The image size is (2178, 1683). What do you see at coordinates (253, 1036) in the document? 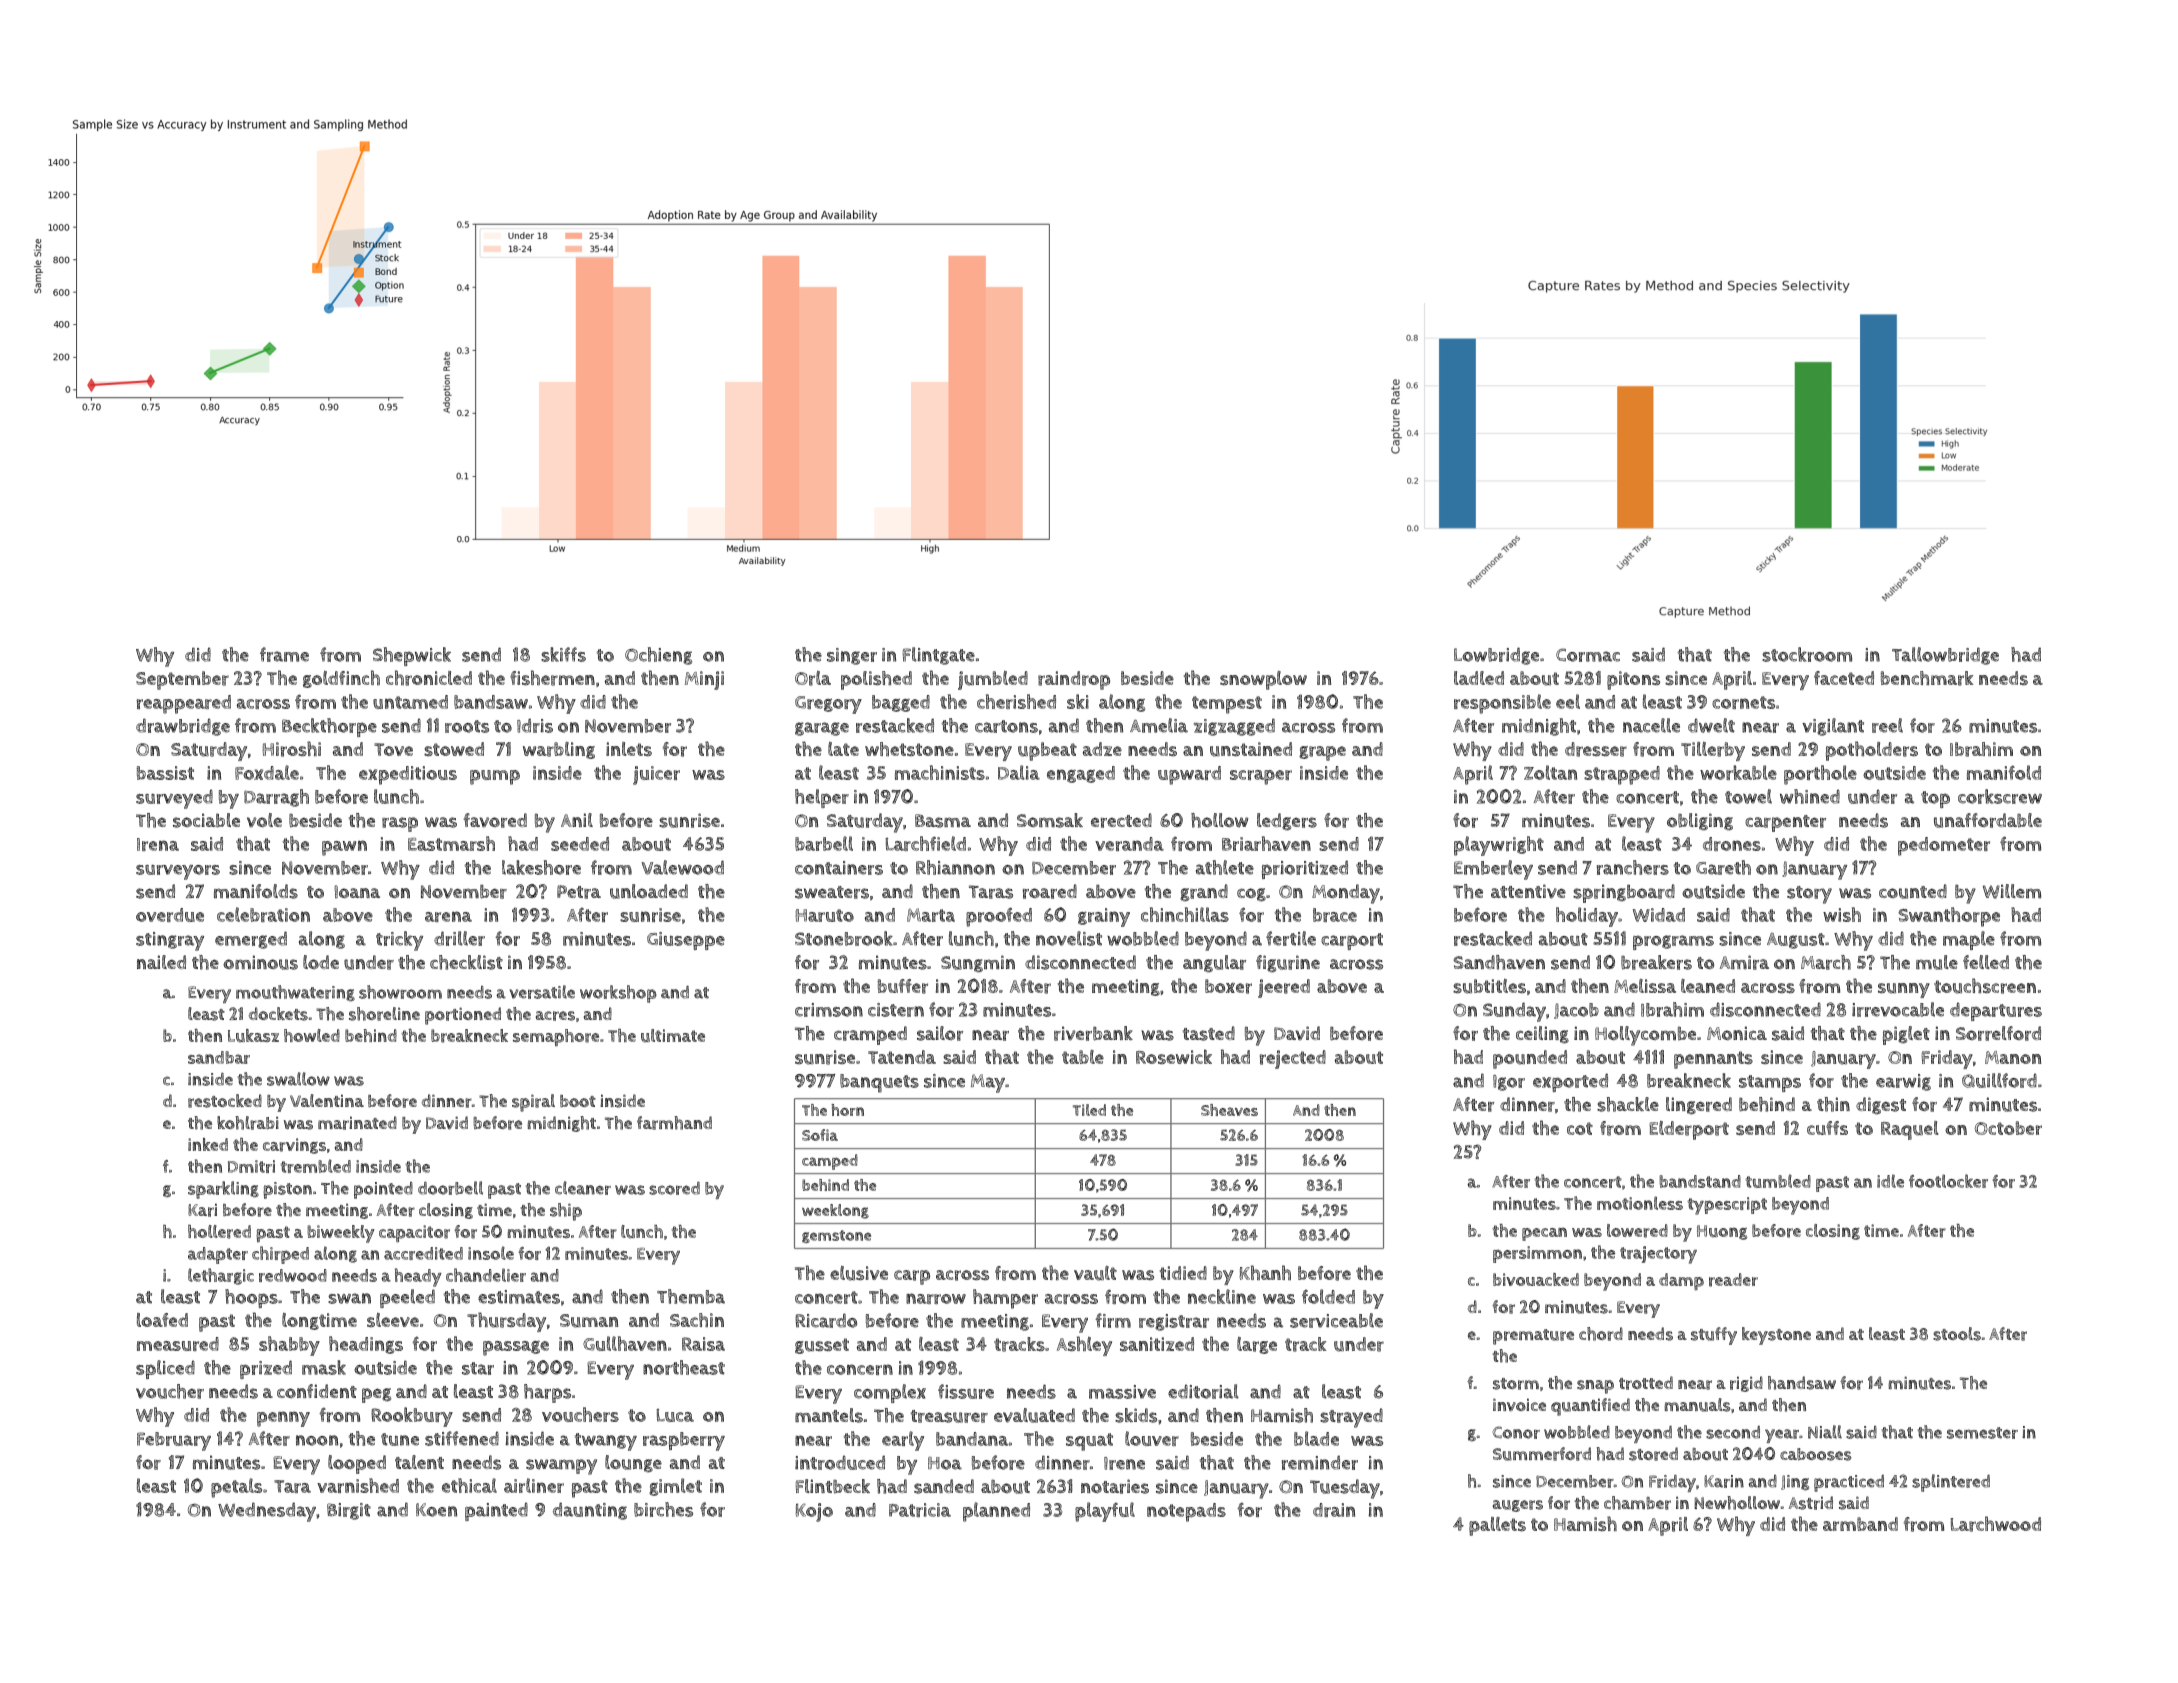
I see `Lukasz` at bounding box center [253, 1036].
